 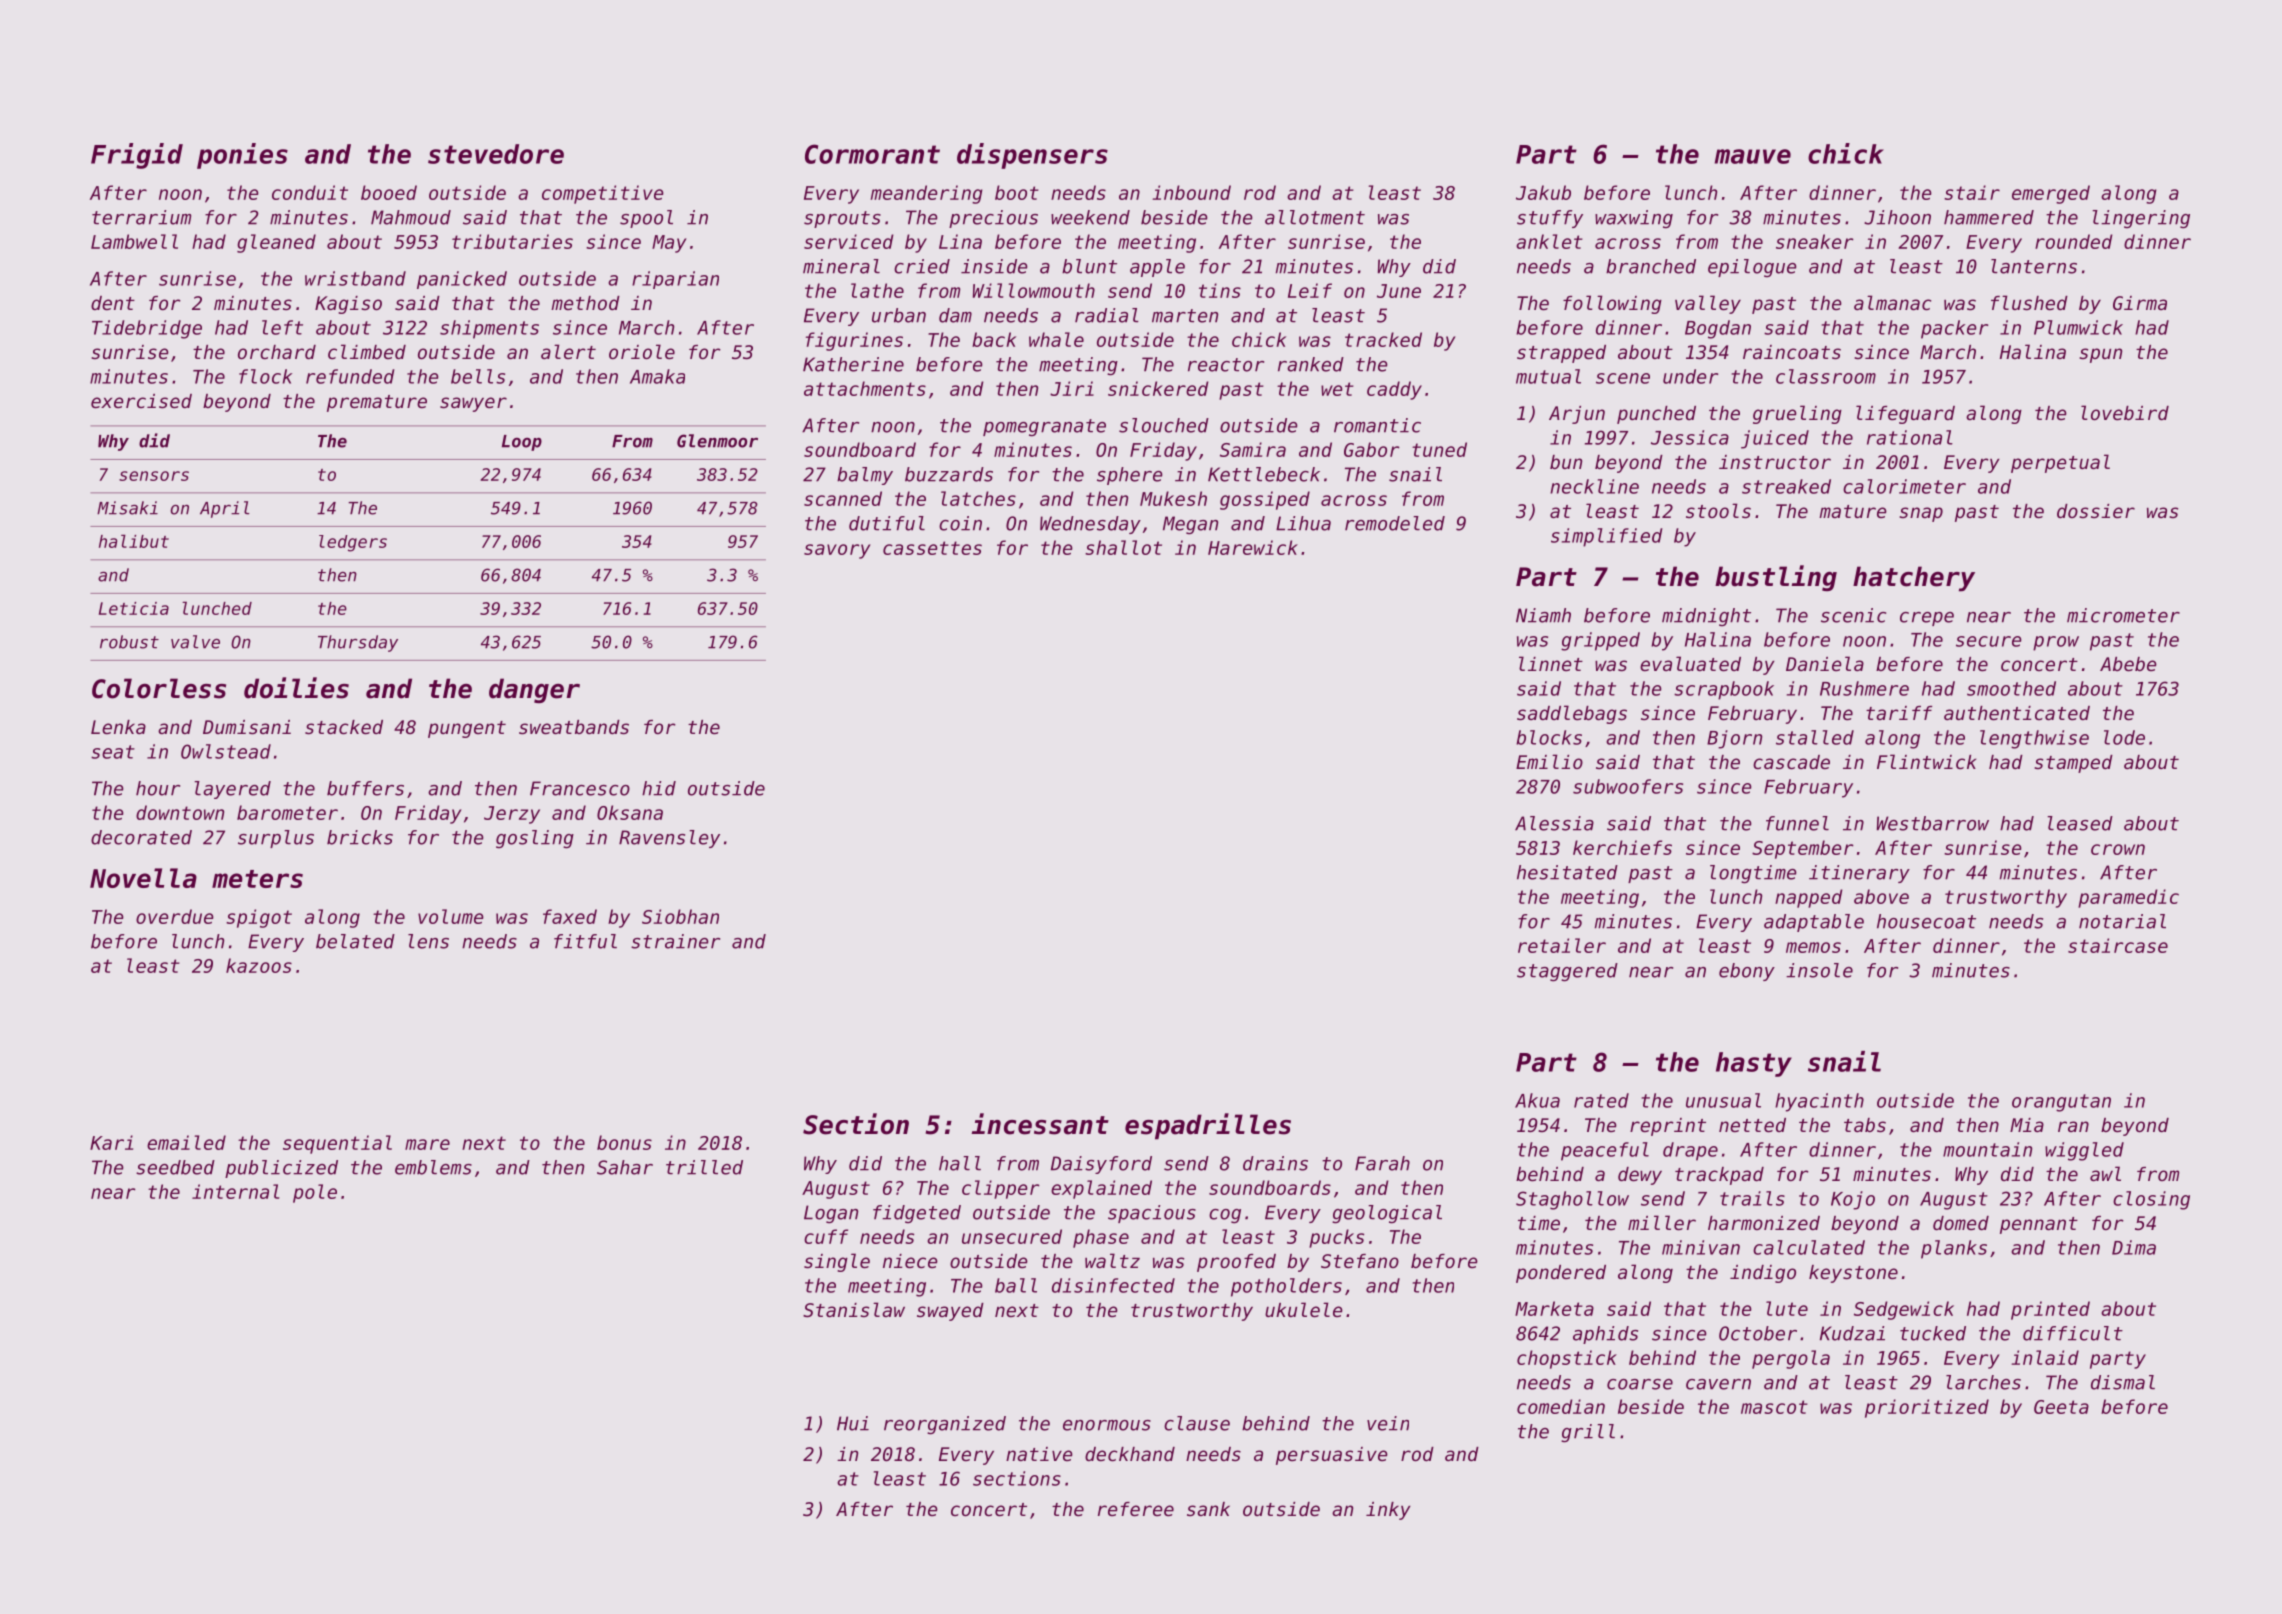 What do you see at coordinates (451, 916) in the screenshot?
I see `volume` at bounding box center [451, 916].
